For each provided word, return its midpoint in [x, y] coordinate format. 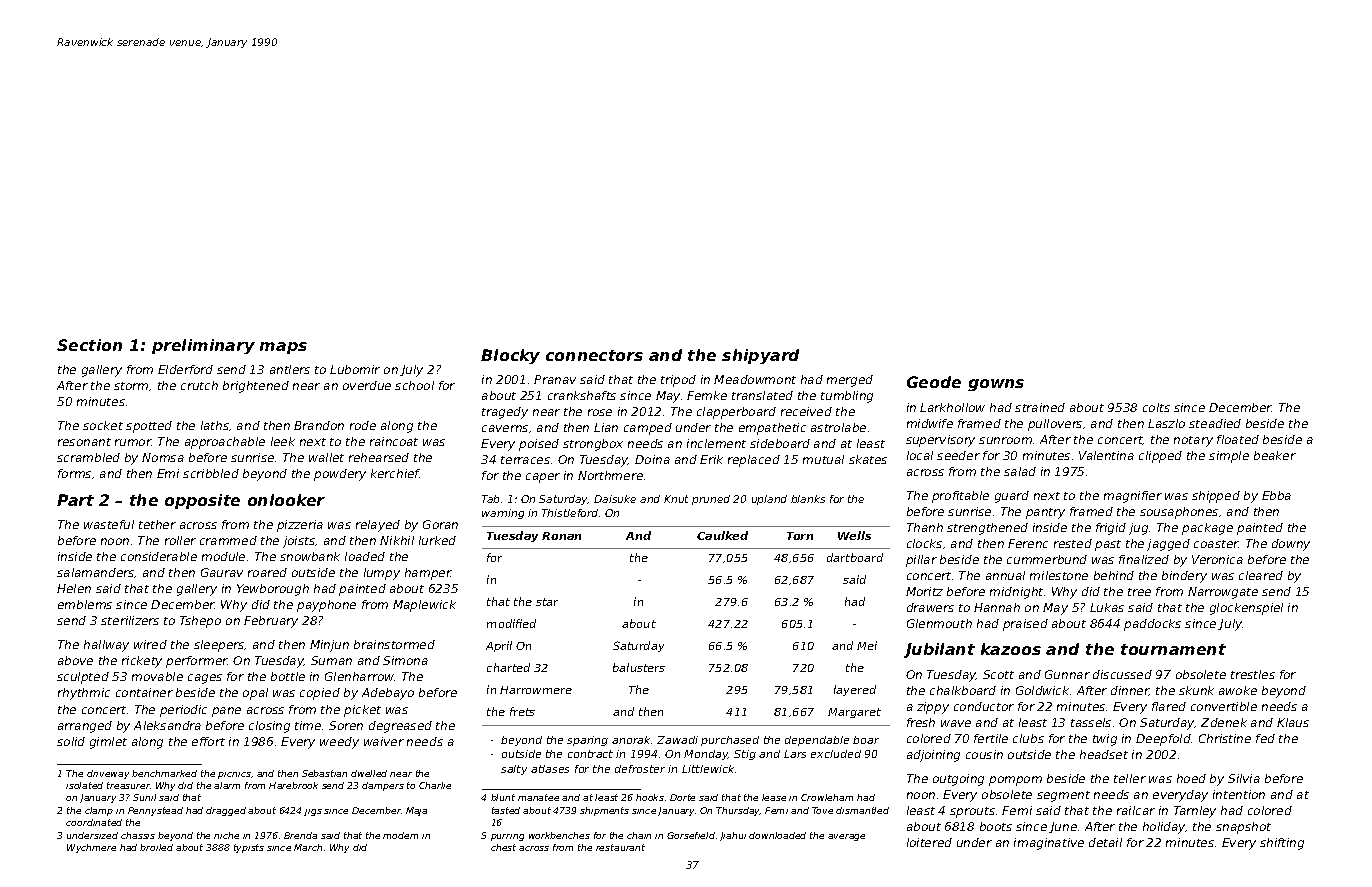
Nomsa [163, 457]
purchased [730, 741]
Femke [707, 395]
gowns [996, 385]
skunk [1196, 690]
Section [89, 345]
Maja [416, 811]
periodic [183, 711]
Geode [934, 382]
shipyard [760, 356]
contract [590, 754]
